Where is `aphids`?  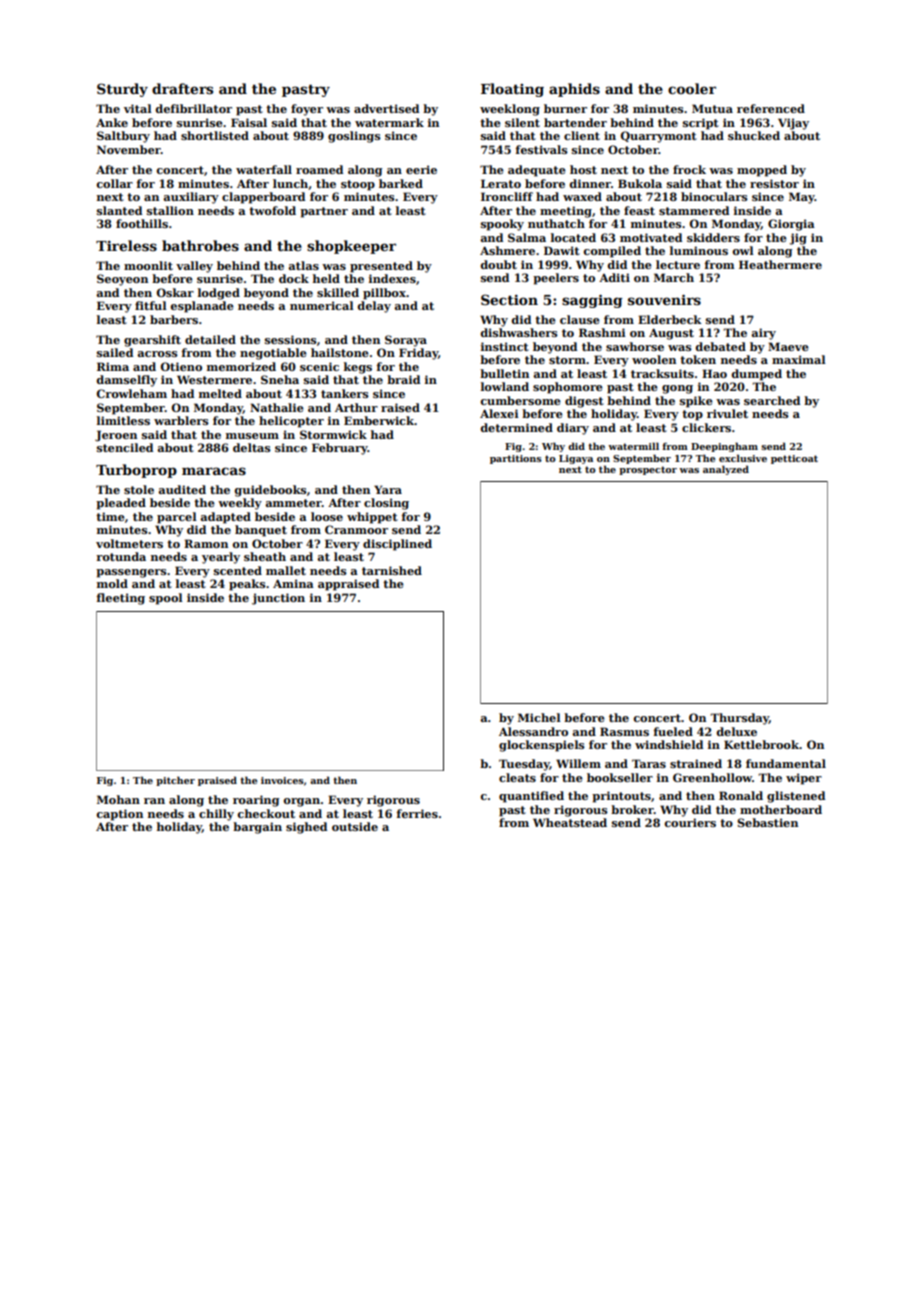 aphids is located at coordinates (574, 90).
